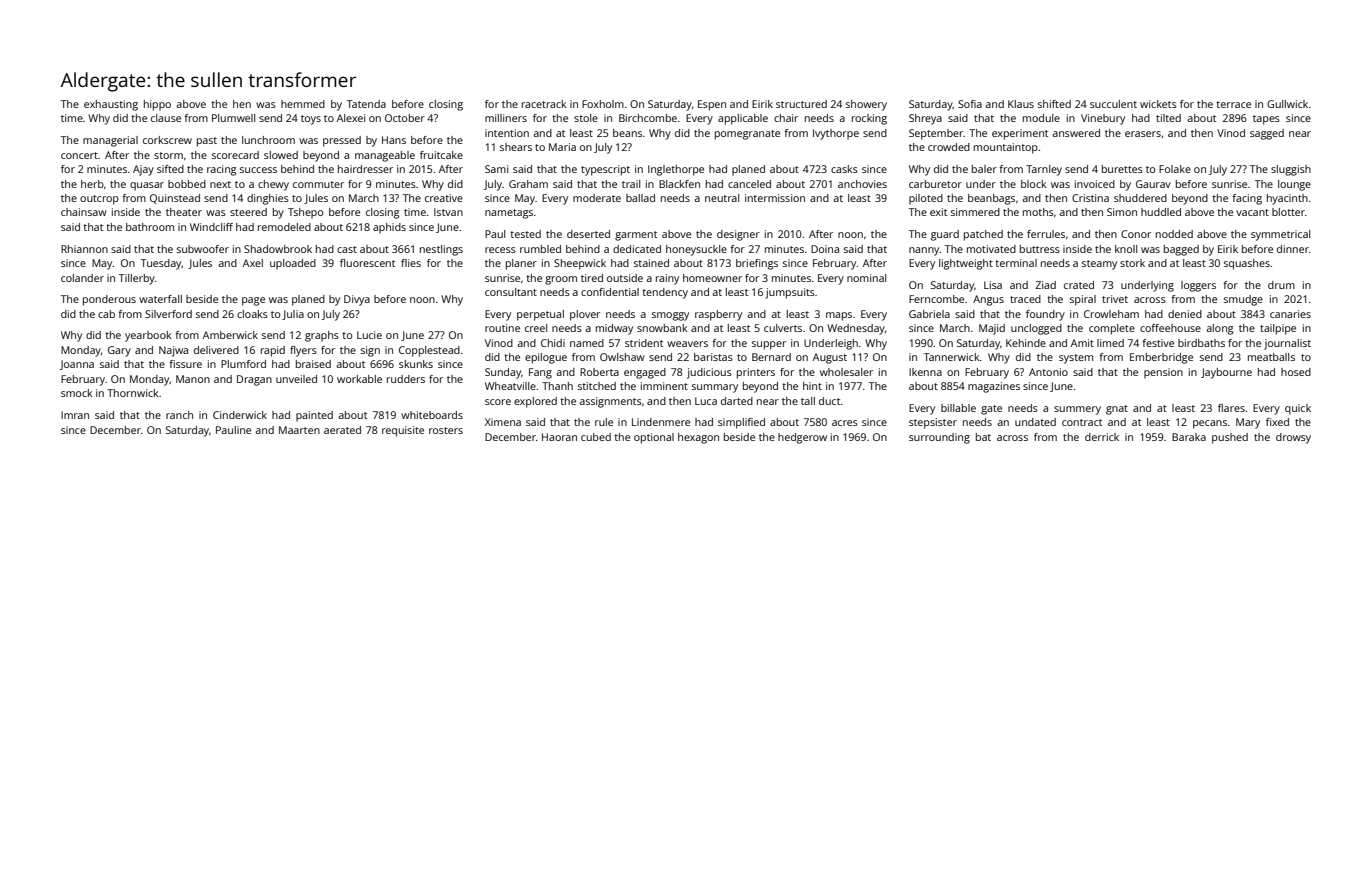 The height and width of the screenshot is (887, 1372). Describe the element at coordinates (109, 300) in the screenshot. I see `ponderous` at that location.
